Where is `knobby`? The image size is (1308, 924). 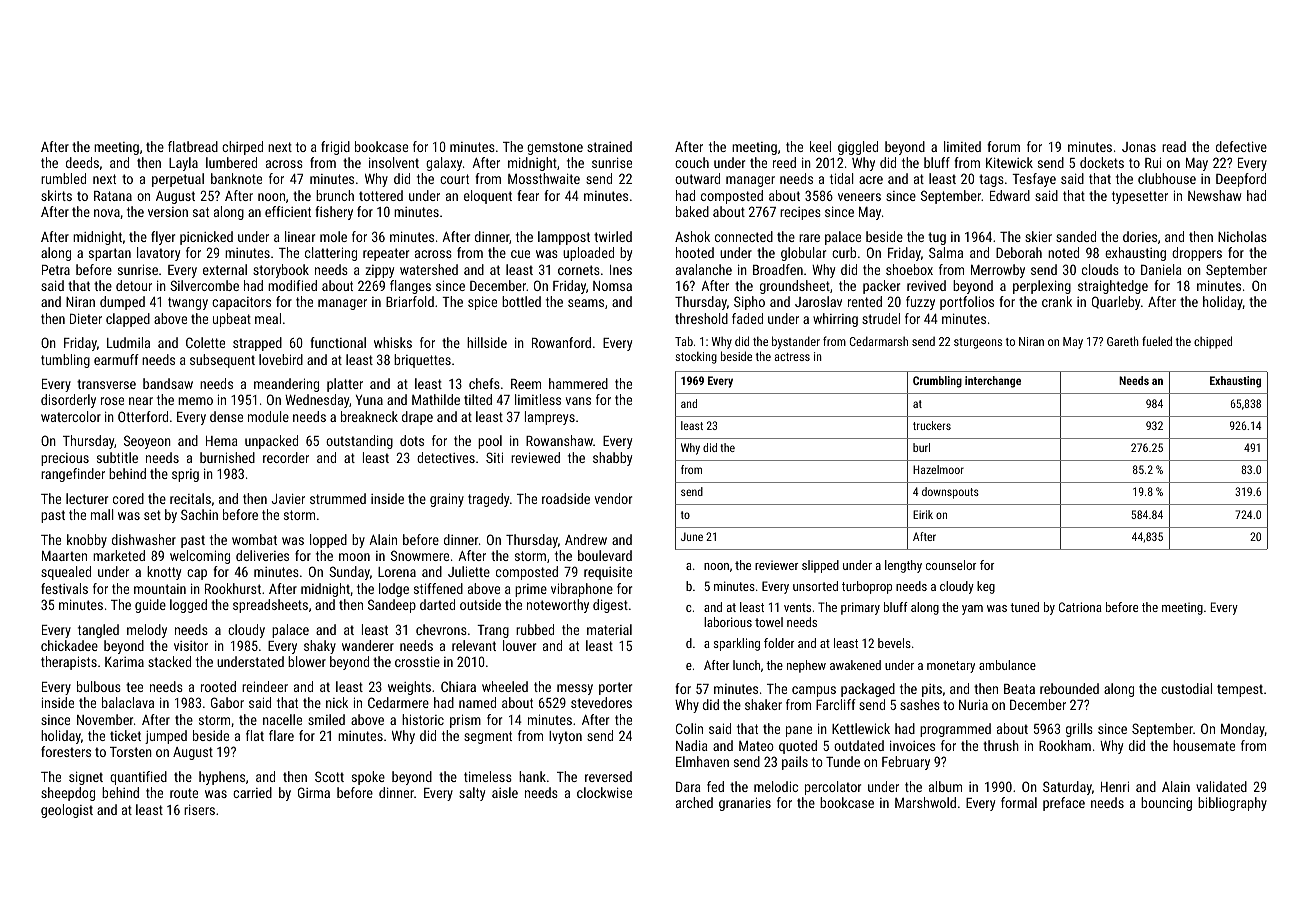
knobby is located at coordinates (87, 541).
